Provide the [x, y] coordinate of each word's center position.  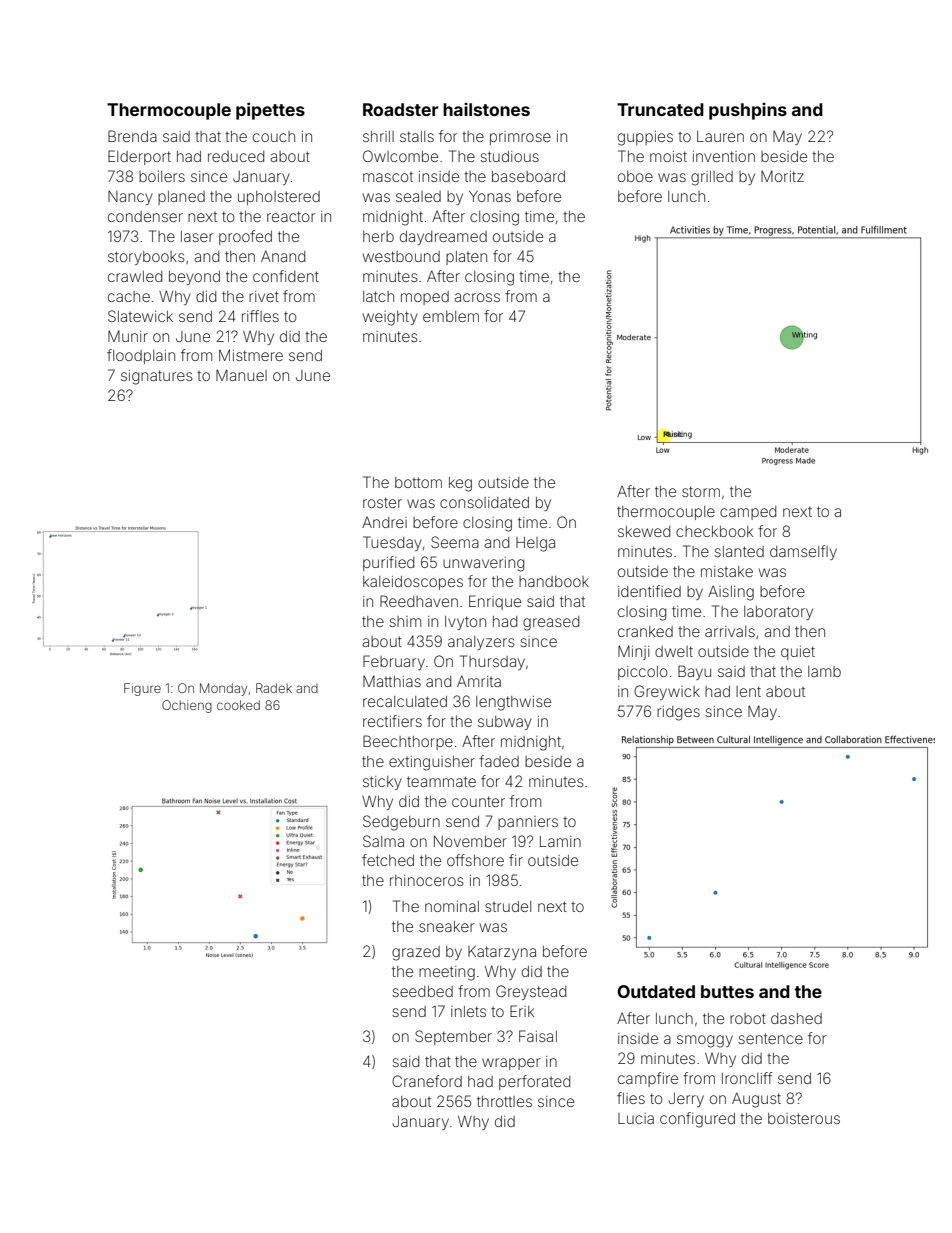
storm [701, 491]
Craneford [427, 1081]
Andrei [384, 522]
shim [405, 621]
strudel [508, 906]
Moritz [782, 176]
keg [460, 484]
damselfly [803, 552]
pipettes [270, 111]
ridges [678, 713]
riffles [260, 316]
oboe [635, 176]
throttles [504, 1101]
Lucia [636, 1118]
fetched [388, 860]
